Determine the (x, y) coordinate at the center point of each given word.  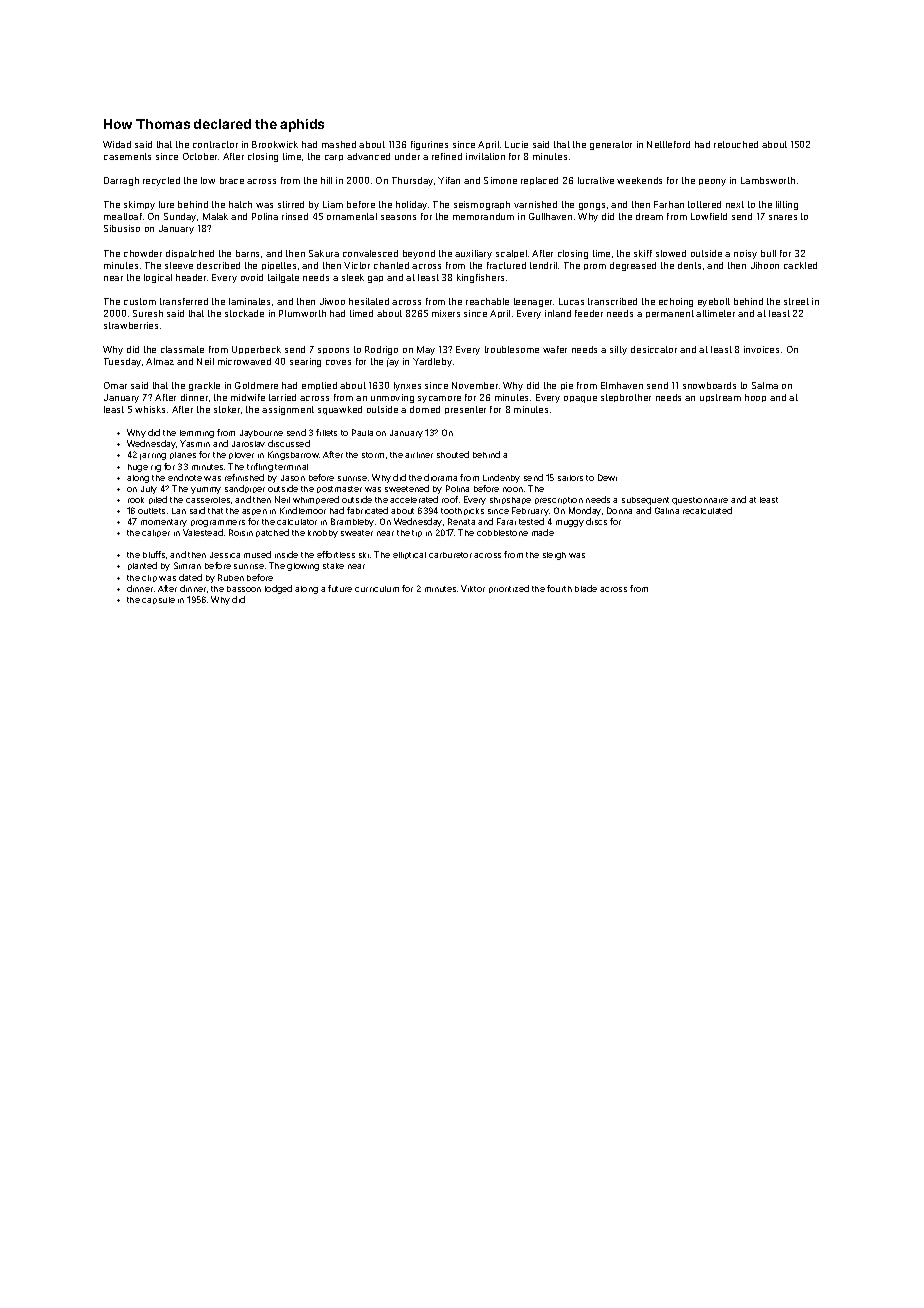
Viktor (473, 588)
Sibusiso (122, 228)
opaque (580, 399)
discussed (289, 443)
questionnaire (700, 501)
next (735, 204)
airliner (419, 455)
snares (783, 217)
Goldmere (256, 385)
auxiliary (473, 254)
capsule (158, 600)
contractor (215, 144)
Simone (500, 180)
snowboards (709, 385)
